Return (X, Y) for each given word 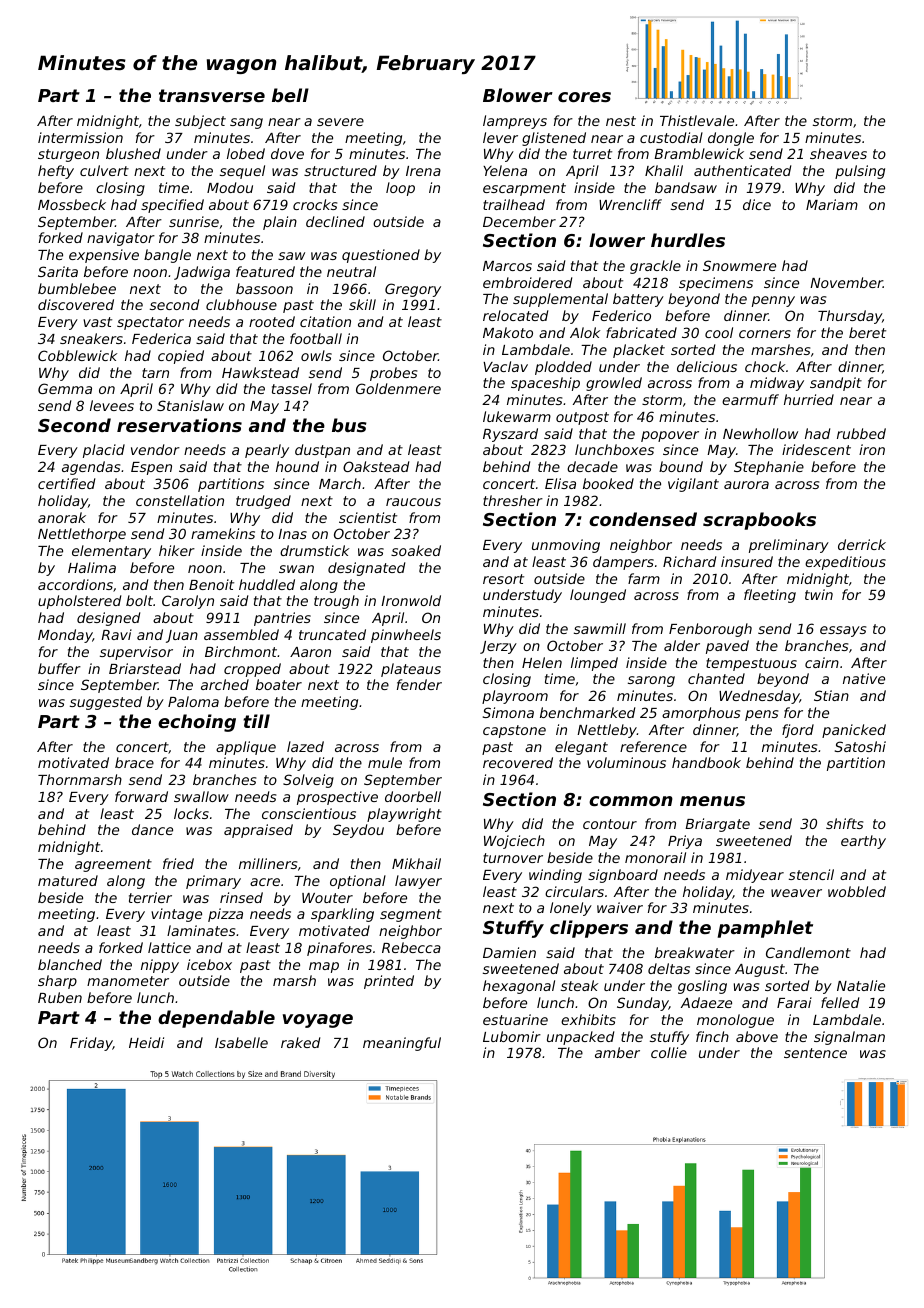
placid (104, 451)
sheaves (838, 153)
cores (584, 97)
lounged (598, 596)
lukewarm (517, 416)
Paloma (193, 701)
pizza (225, 915)
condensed (643, 519)
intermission (80, 137)
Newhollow (760, 433)
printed (389, 982)
